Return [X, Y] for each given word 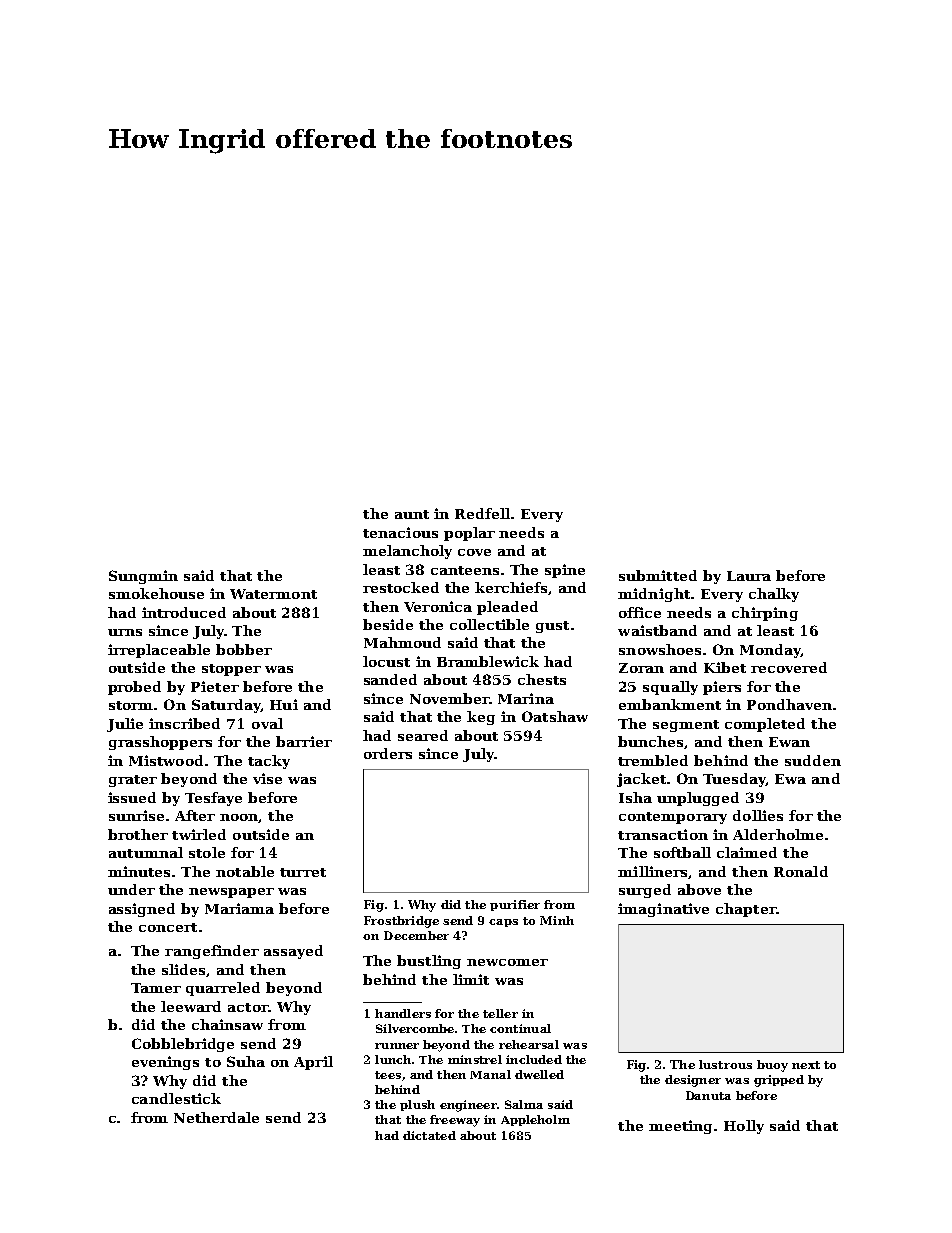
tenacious [400, 532]
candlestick [176, 1098]
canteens [465, 570]
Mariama [239, 908]
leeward [191, 1006]
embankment [670, 704]
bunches [650, 741]
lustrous [725, 1064]
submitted [658, 575]
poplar [469, 534]
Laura [749, 576]
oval [267, 723]
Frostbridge [401, 922]
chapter [746, 910]
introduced [184, 612]
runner [397, 1046]
